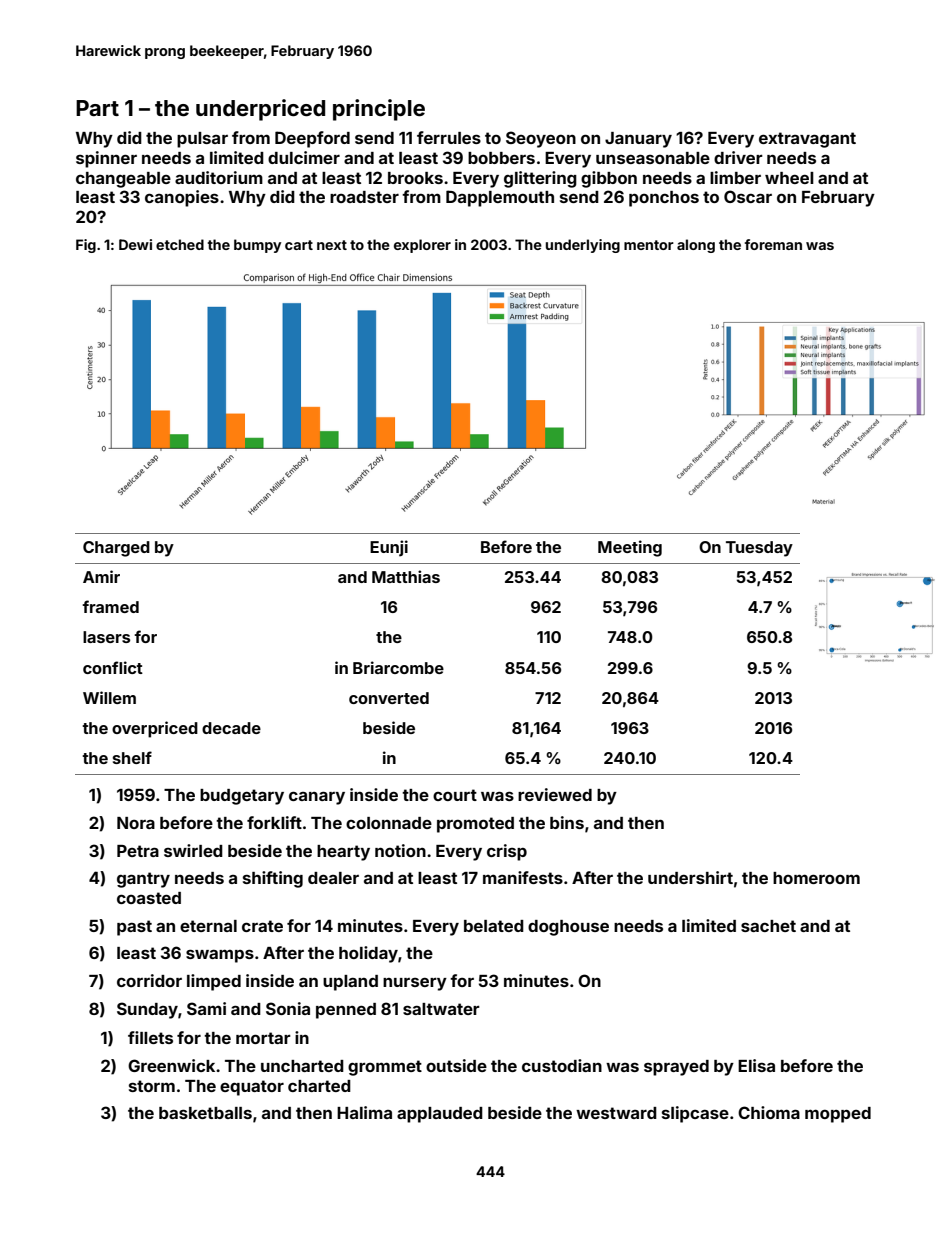 The height and width of the screenshot is (1233, 952). What do you see at coordinates (97, 108) in the screenshot?
I see `Part` at bounding box center [97, 108].
